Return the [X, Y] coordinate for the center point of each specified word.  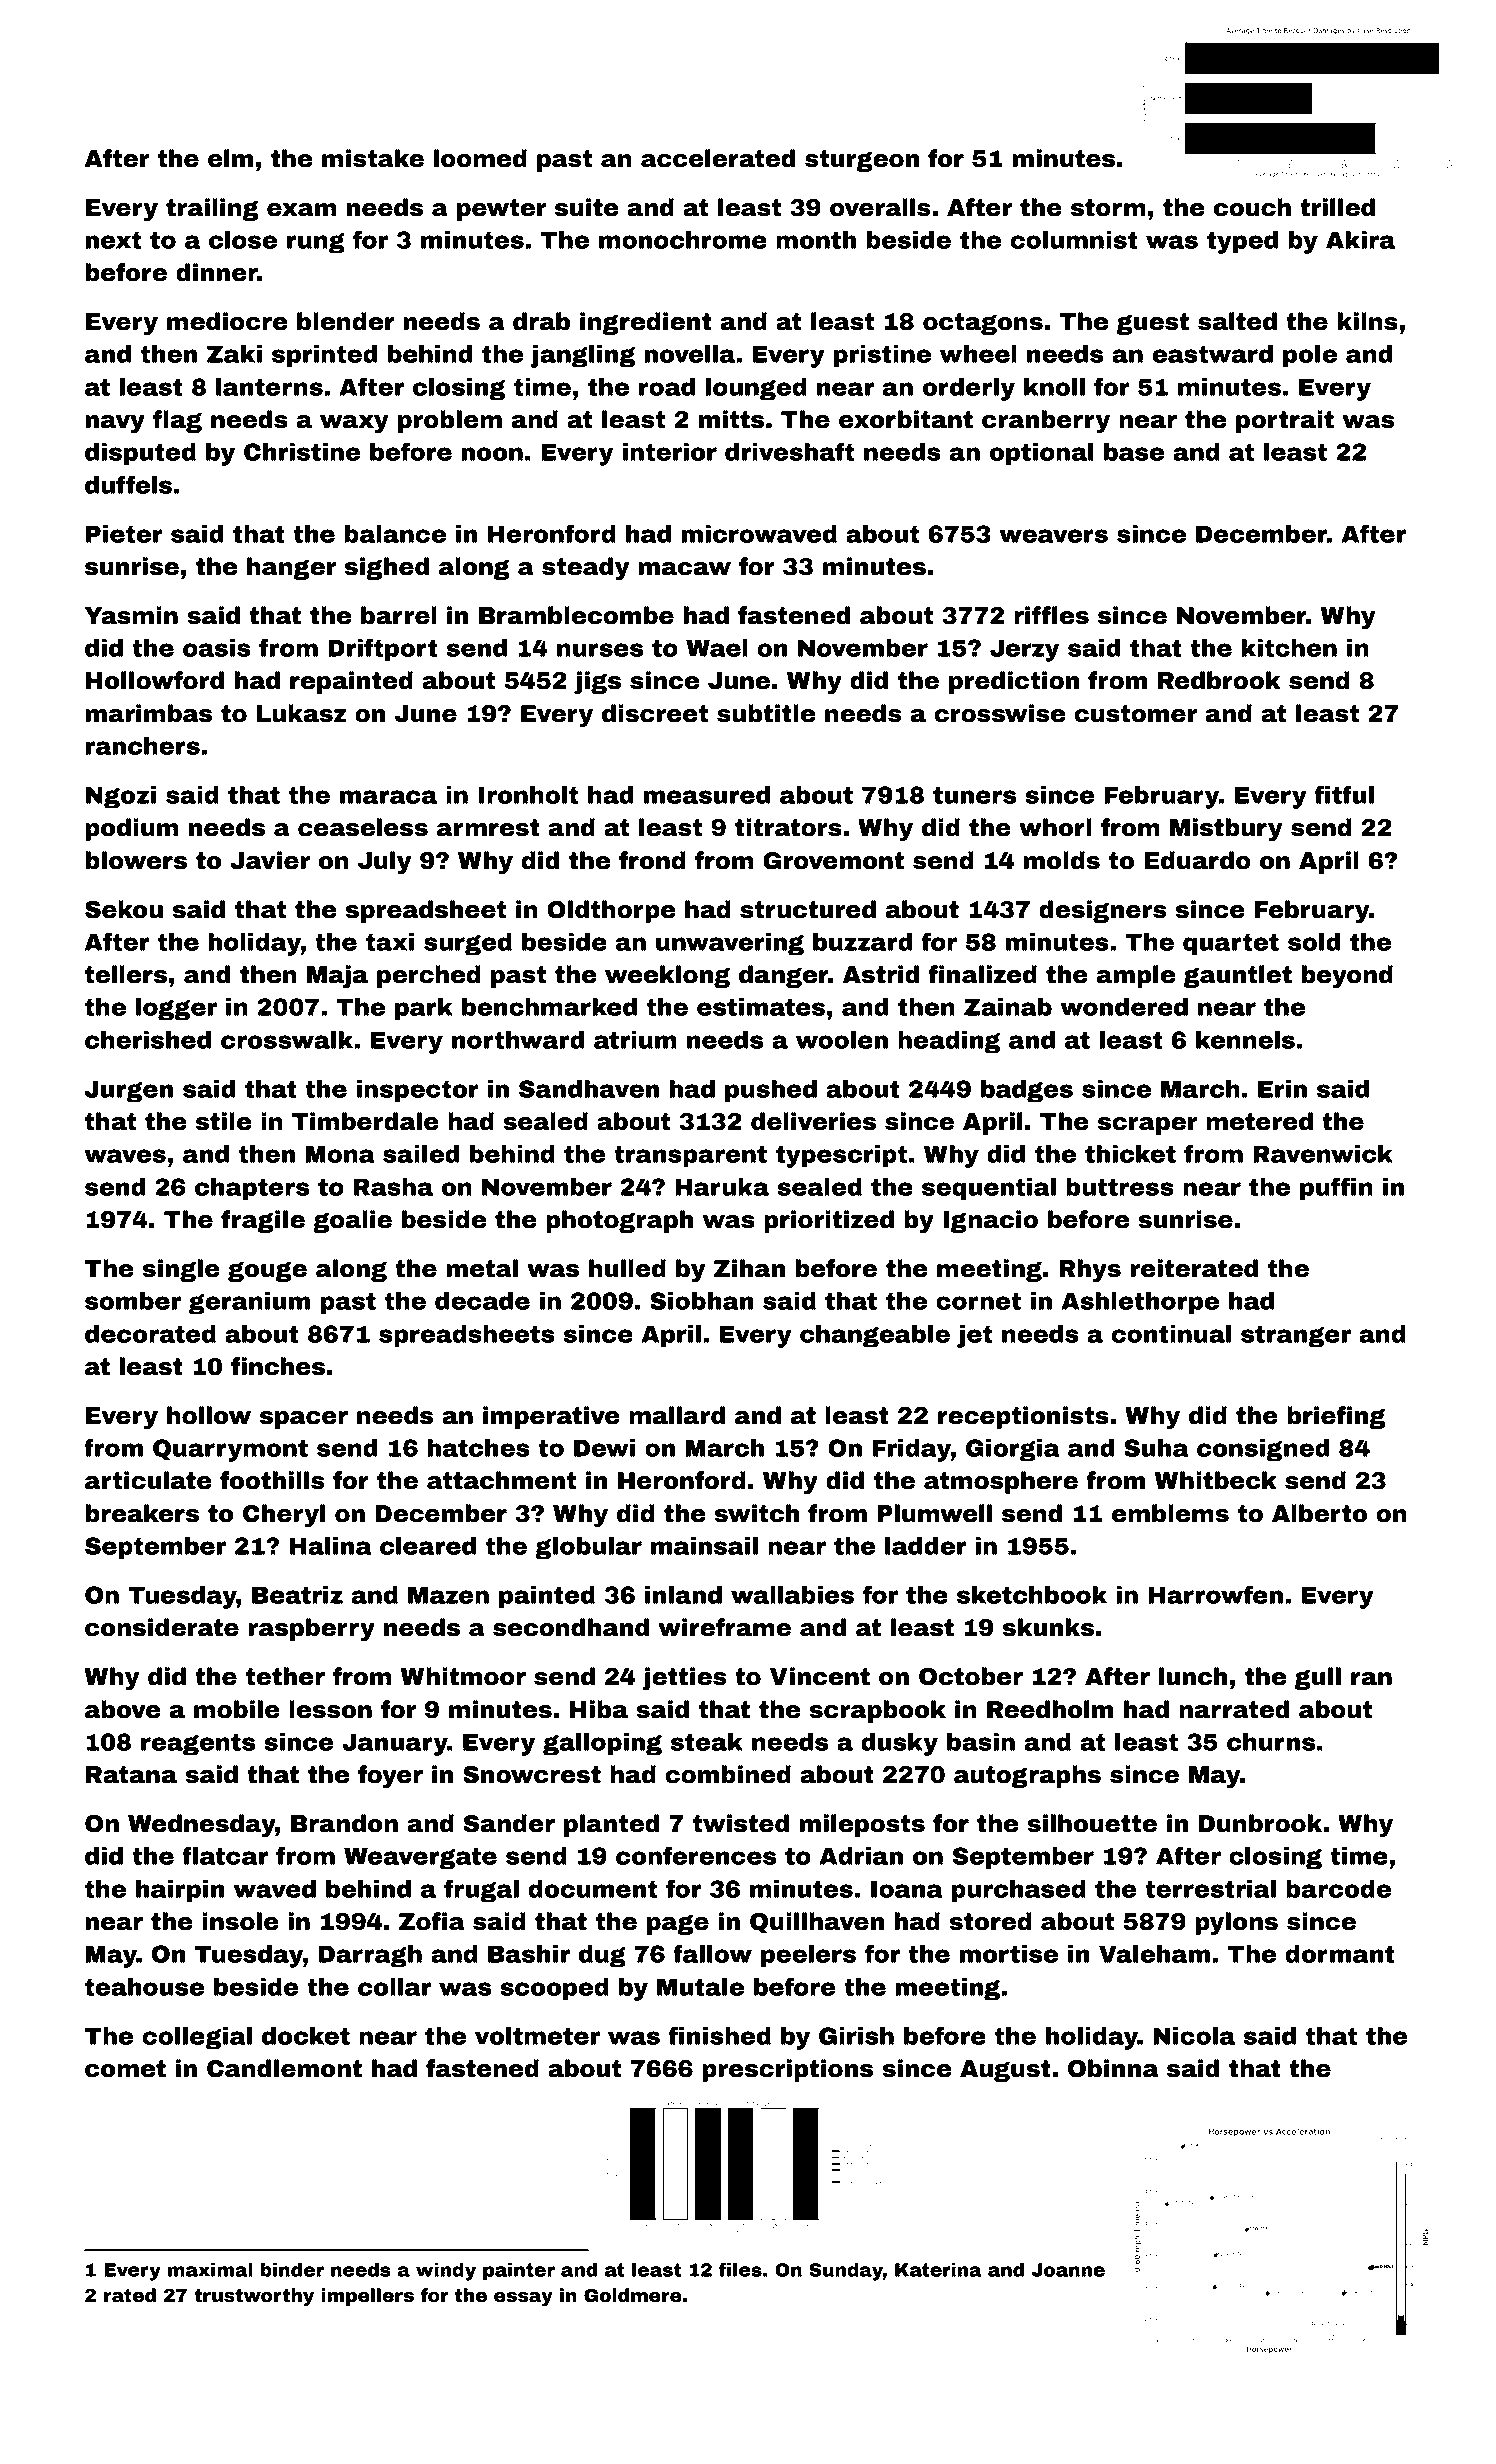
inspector [418, 1091]
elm [230, 158]
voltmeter [537, 2036]
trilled [1337, 207]
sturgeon [862, 161]
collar [394, 1987]
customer [1135, 714]
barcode [1338, 1889]
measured [707, 795]
